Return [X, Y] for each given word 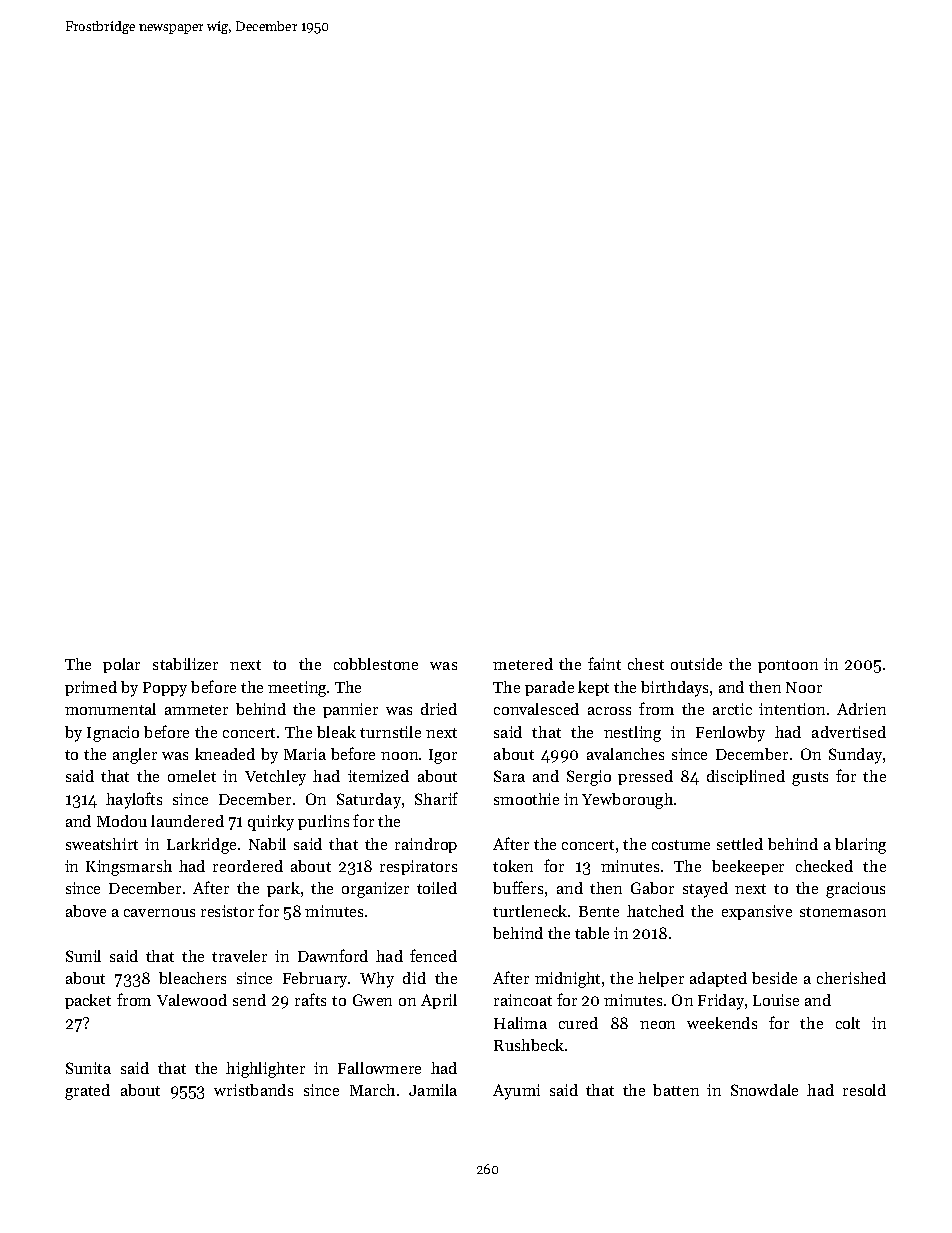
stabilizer [185, 664]
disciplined [746, 777]
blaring [860, 846]
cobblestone [376, 664]
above [86, 911]
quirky [271, 823]
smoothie [526, 799]
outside [696, 664]
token [513, 866]
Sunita [88, 1068]
